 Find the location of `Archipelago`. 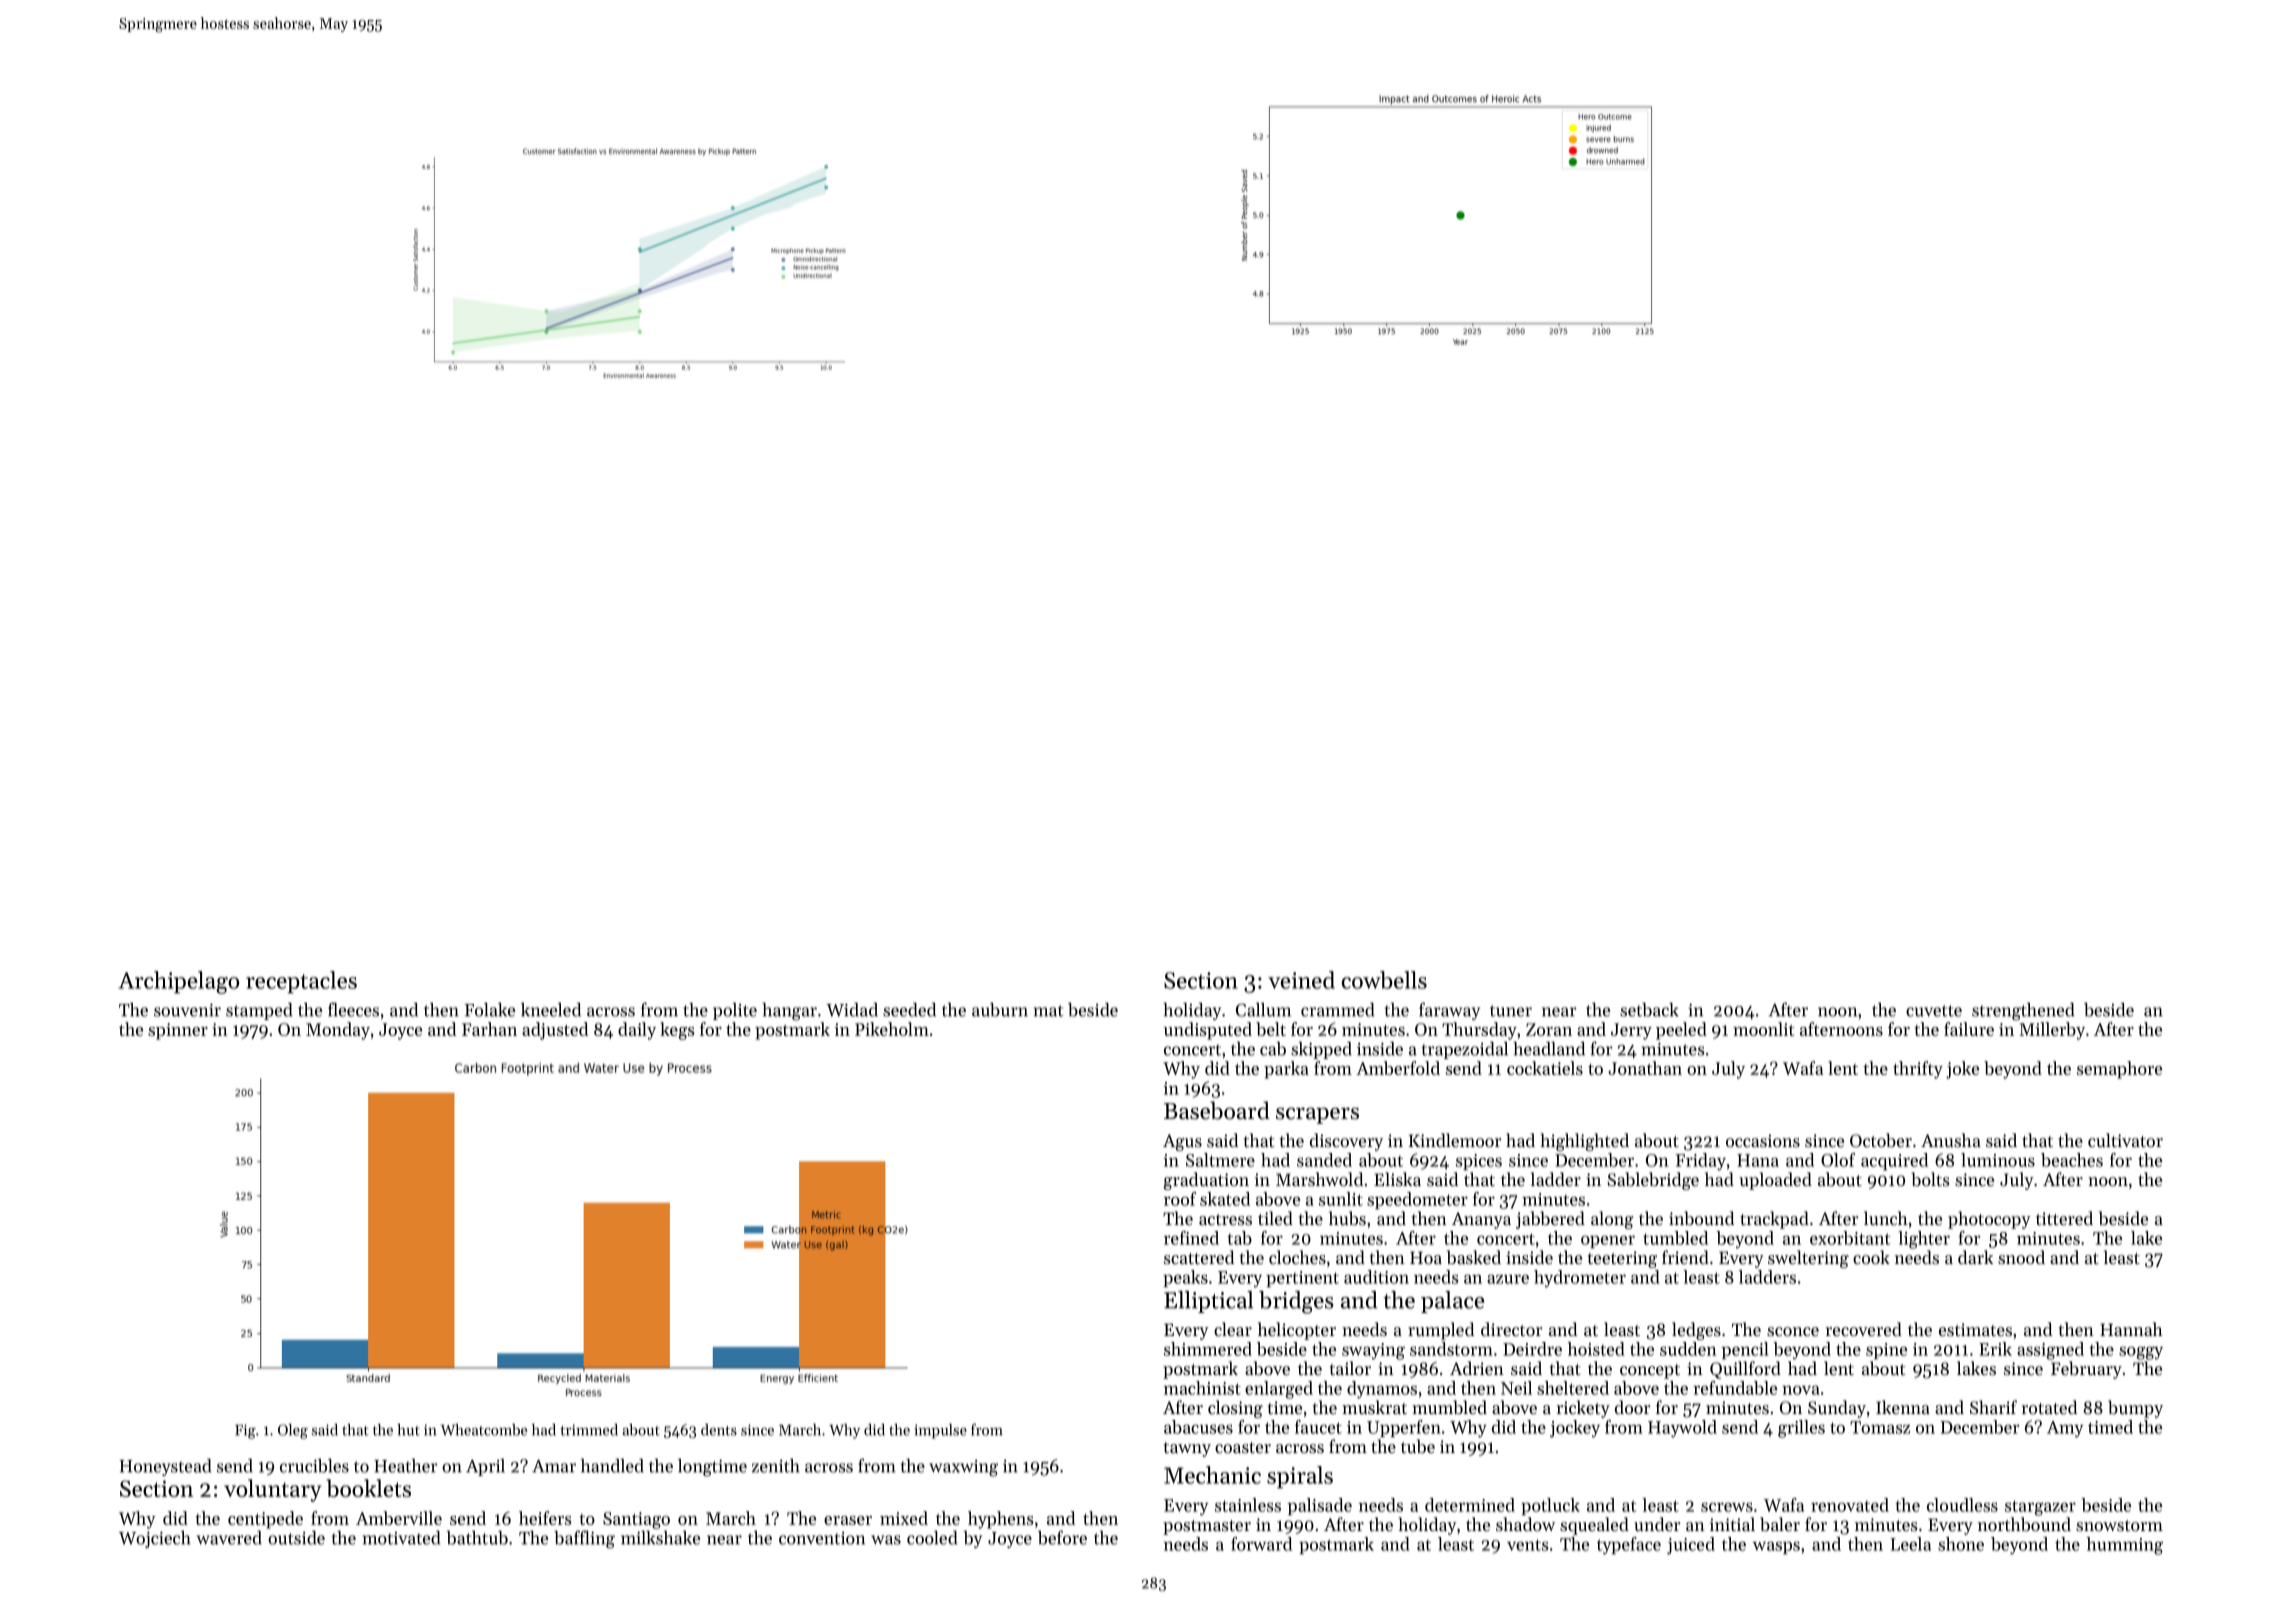

Archipelago is located at coordinates (179, 982).
